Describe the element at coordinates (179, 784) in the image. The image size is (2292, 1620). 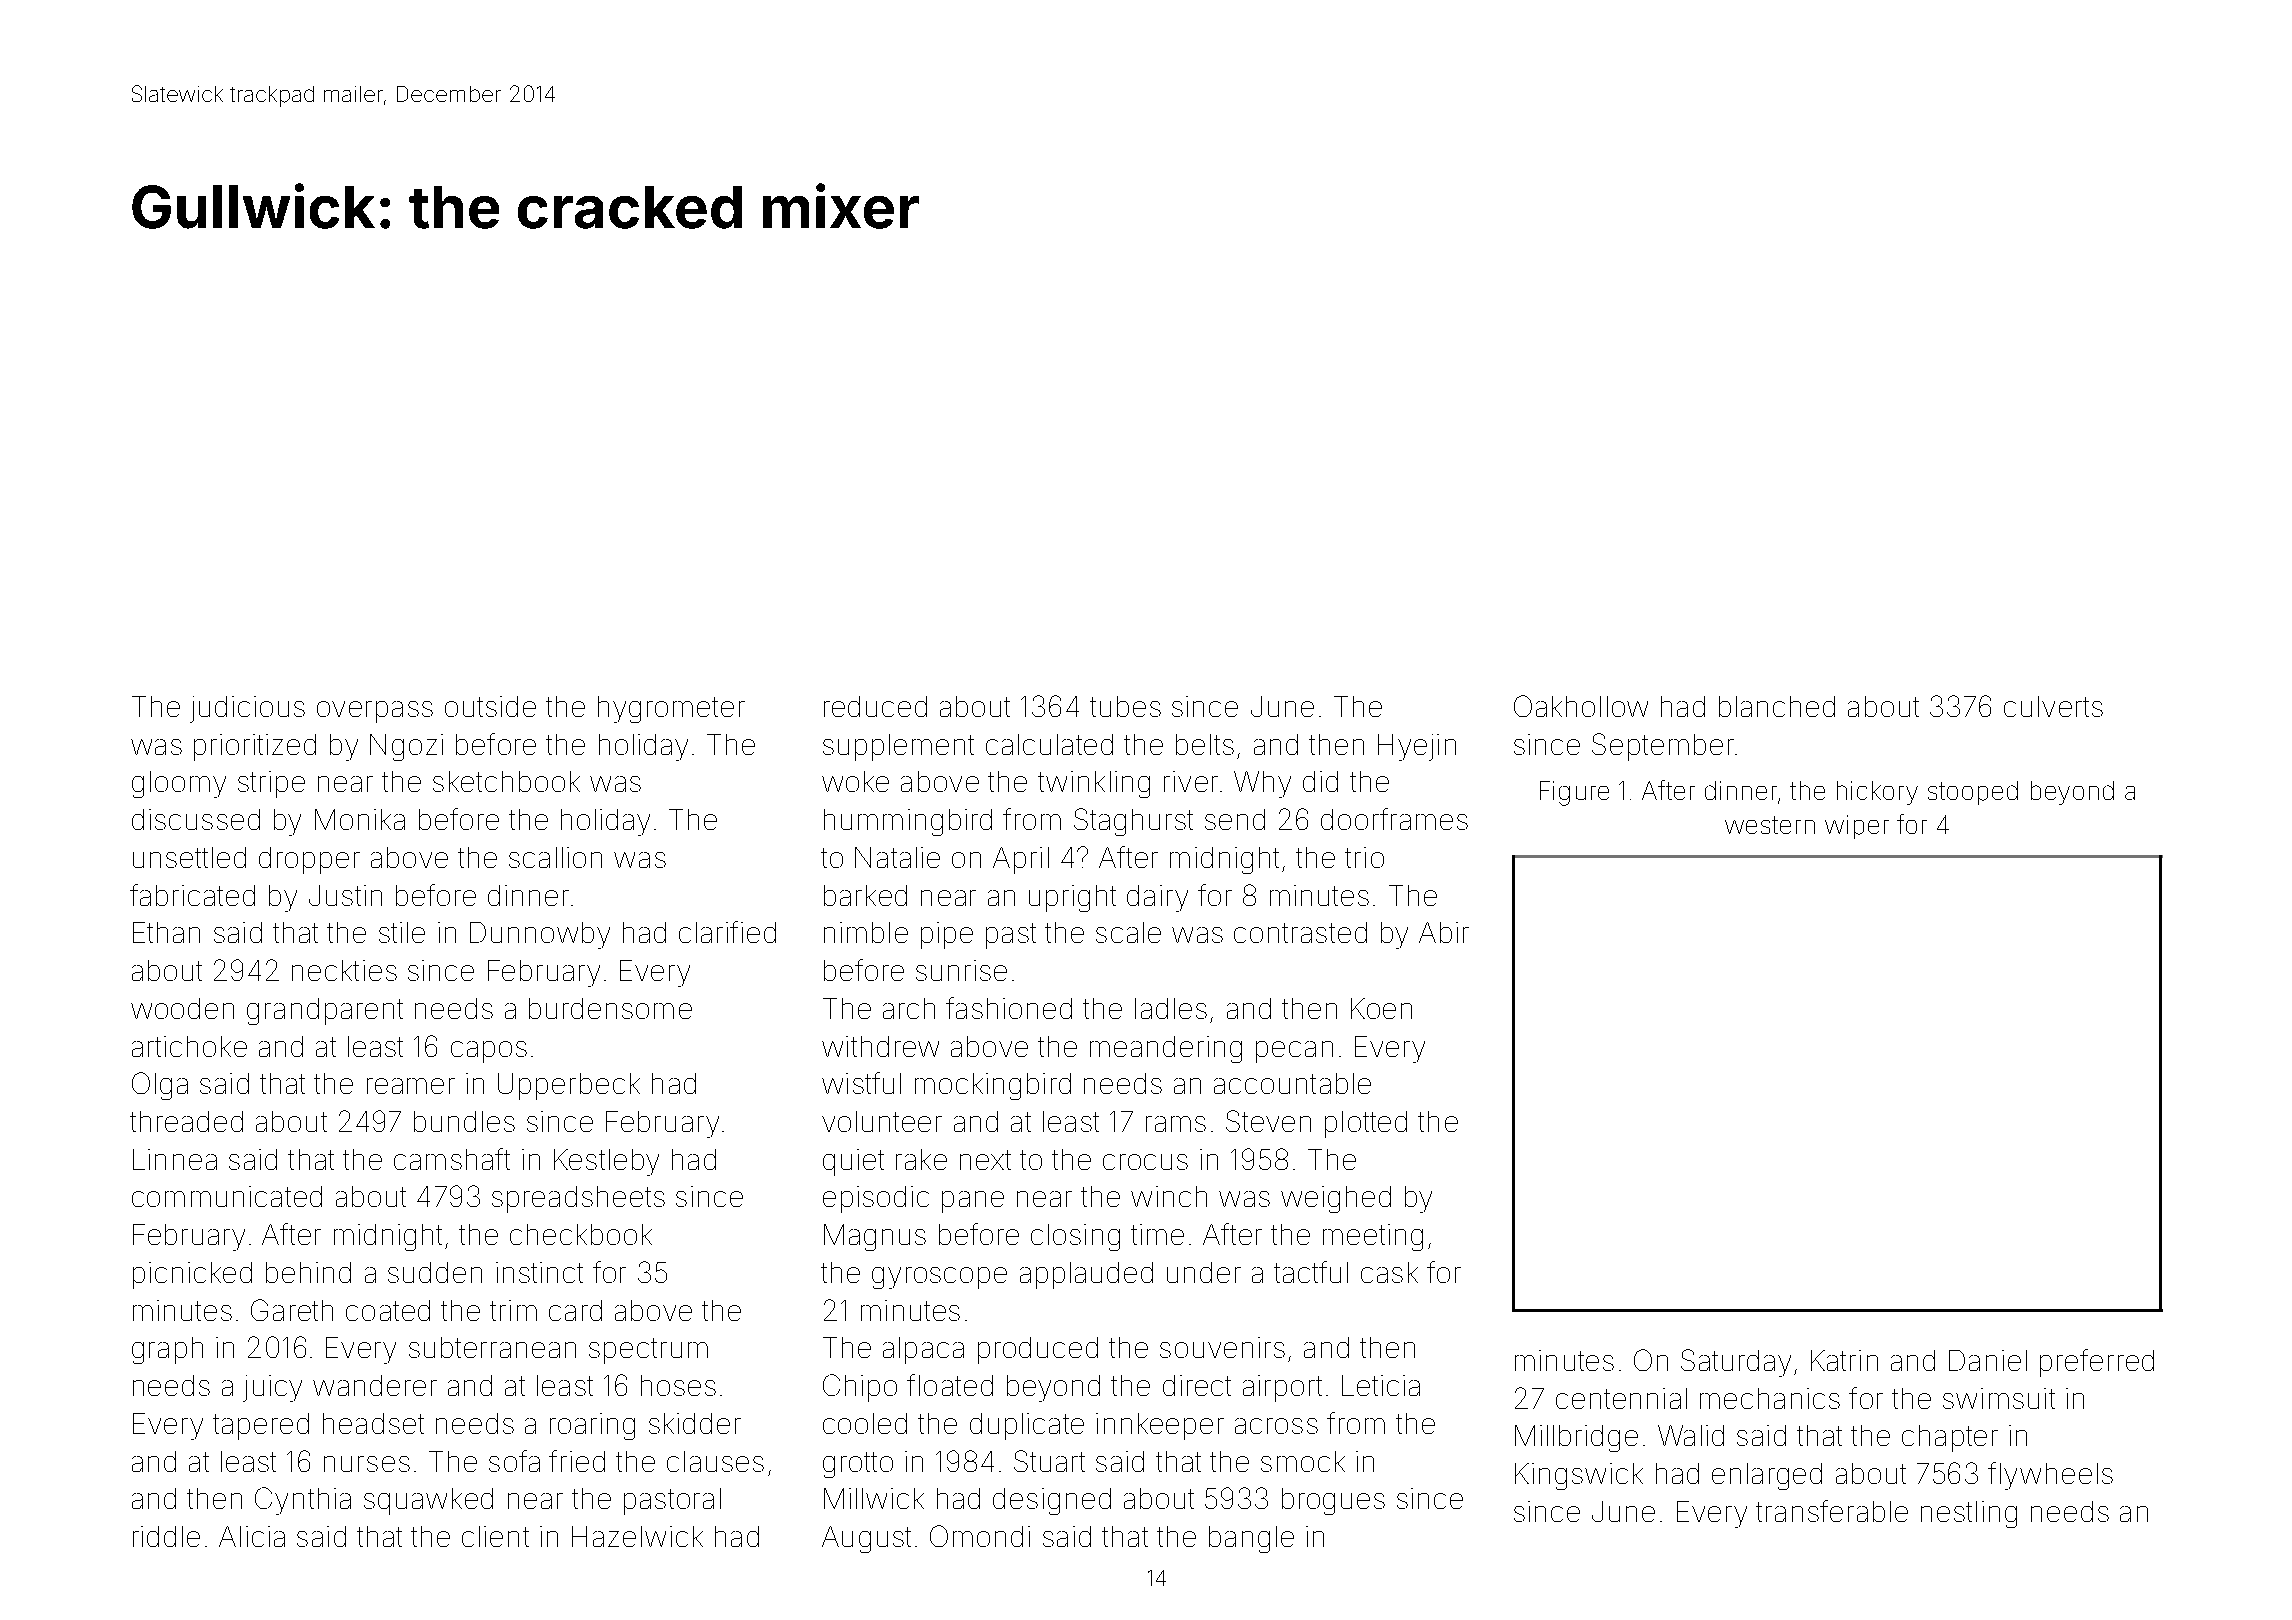
I see `gloomy` at that location.
